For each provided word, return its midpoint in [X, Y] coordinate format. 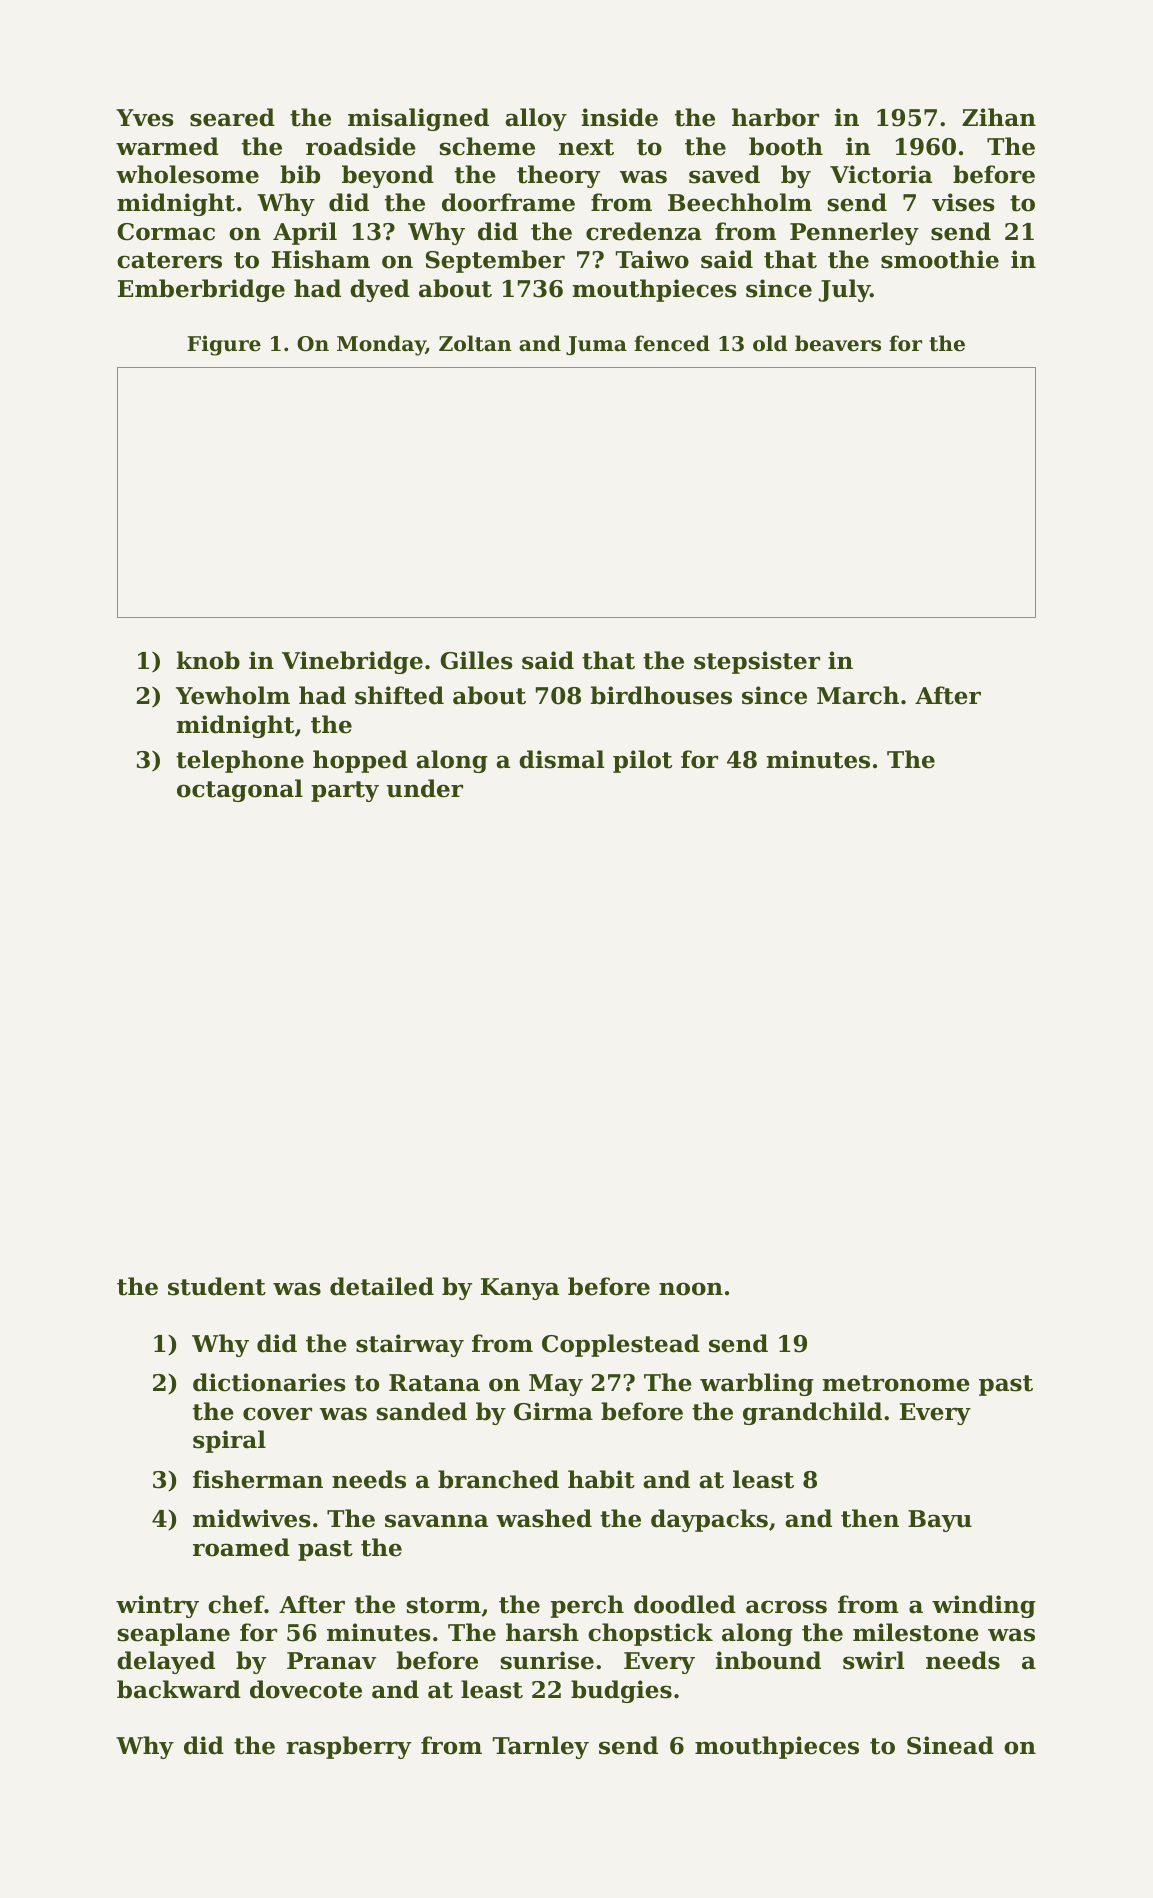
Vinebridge [352, 662]
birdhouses [661, 695]
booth [786, 146]
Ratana [434, 1383]
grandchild [812, 1413]
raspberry [348, 1747]
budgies [621, 1691]
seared [232, 117]
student [217, 1286]
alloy [536, 119]
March [858, 695]
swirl [873, 1660]
